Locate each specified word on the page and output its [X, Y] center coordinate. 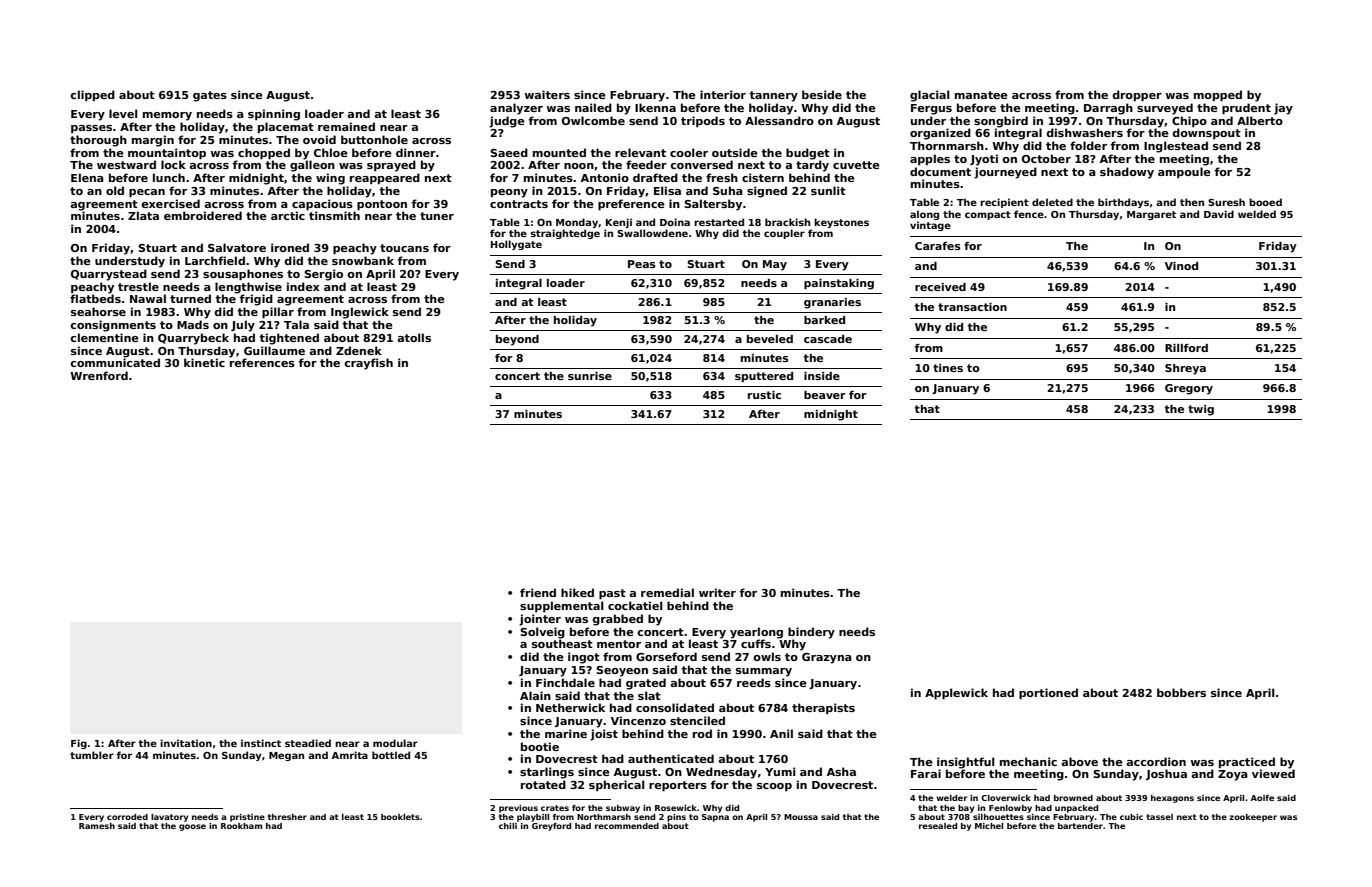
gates [210, 96]
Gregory [1189, 389]
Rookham [241, 826]
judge [507, 122]
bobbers [1181, 692]
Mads [193, 324]
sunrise [590, 376]
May [775, 265]
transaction [972, 307]
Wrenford [99, 375]
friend [538, 592]
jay [1283, 109]
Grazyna [827, 658]
